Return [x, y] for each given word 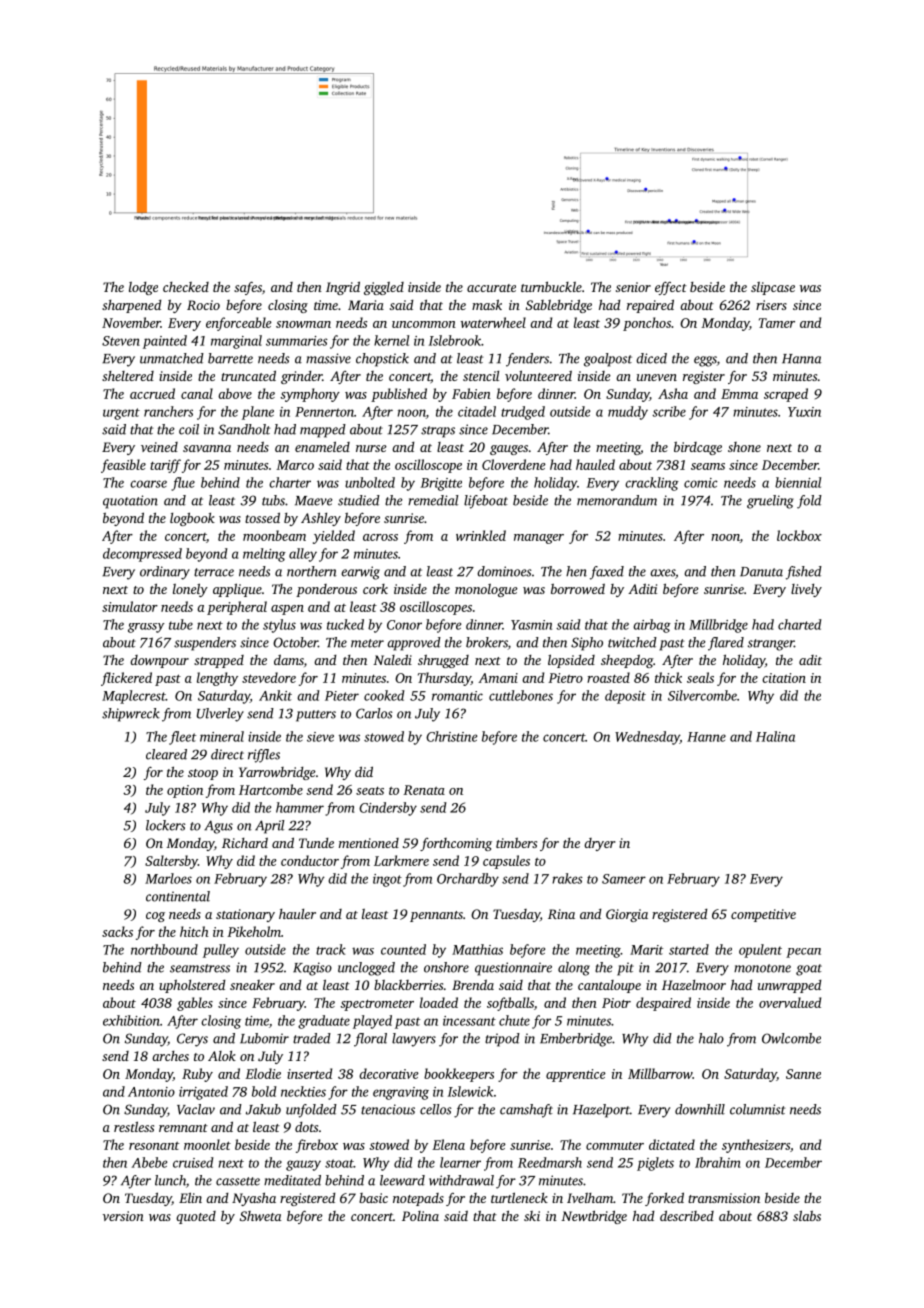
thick [668, 677]
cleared [166, 754]
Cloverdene [514, 464]
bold [264, 1091]
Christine [451, 736]
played [372, 1022]
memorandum [617, 500]
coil [189, 429]
